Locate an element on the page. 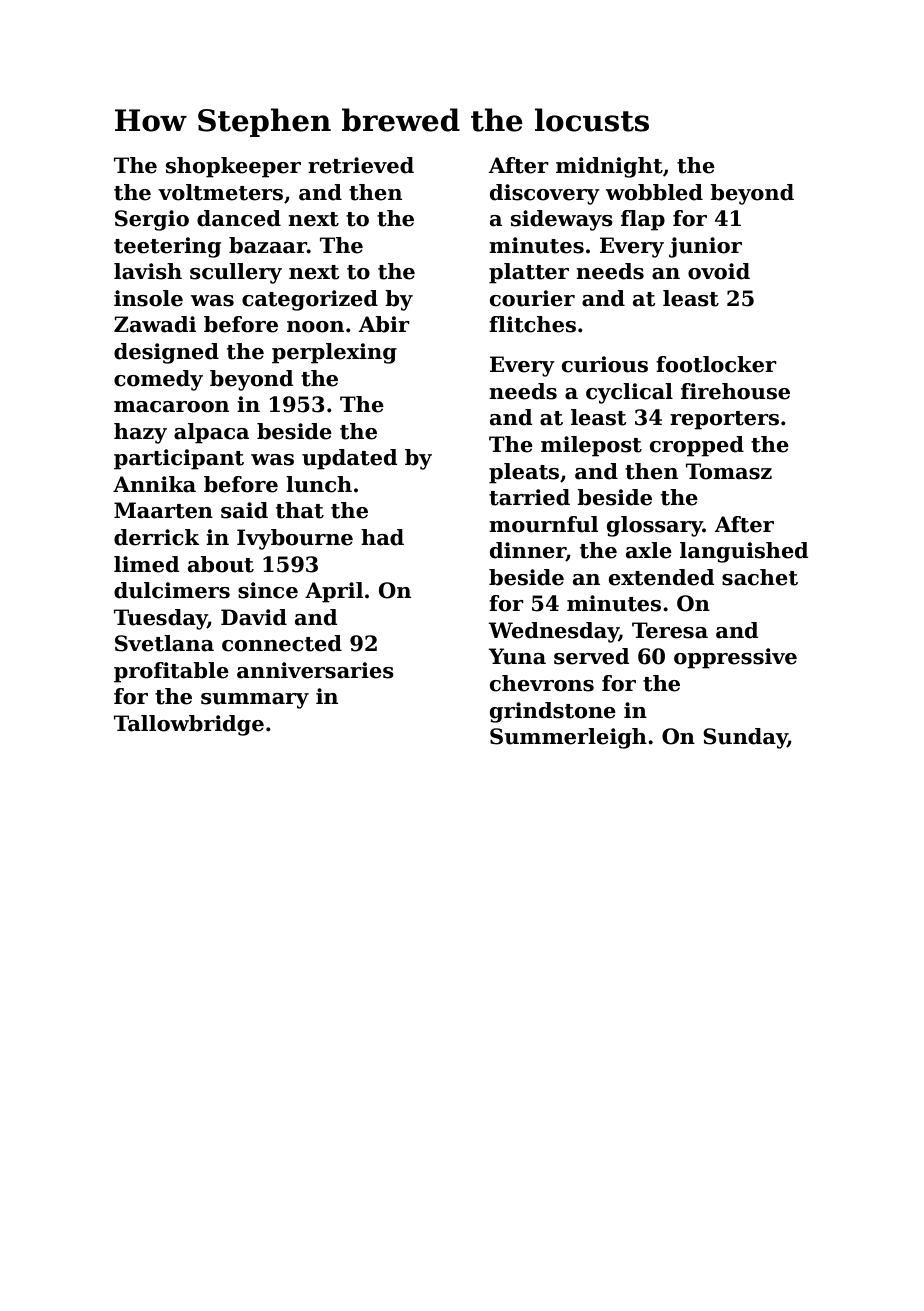 The height and width of the document is (1311, 924). pleats is located at coordinates (524, 473).
